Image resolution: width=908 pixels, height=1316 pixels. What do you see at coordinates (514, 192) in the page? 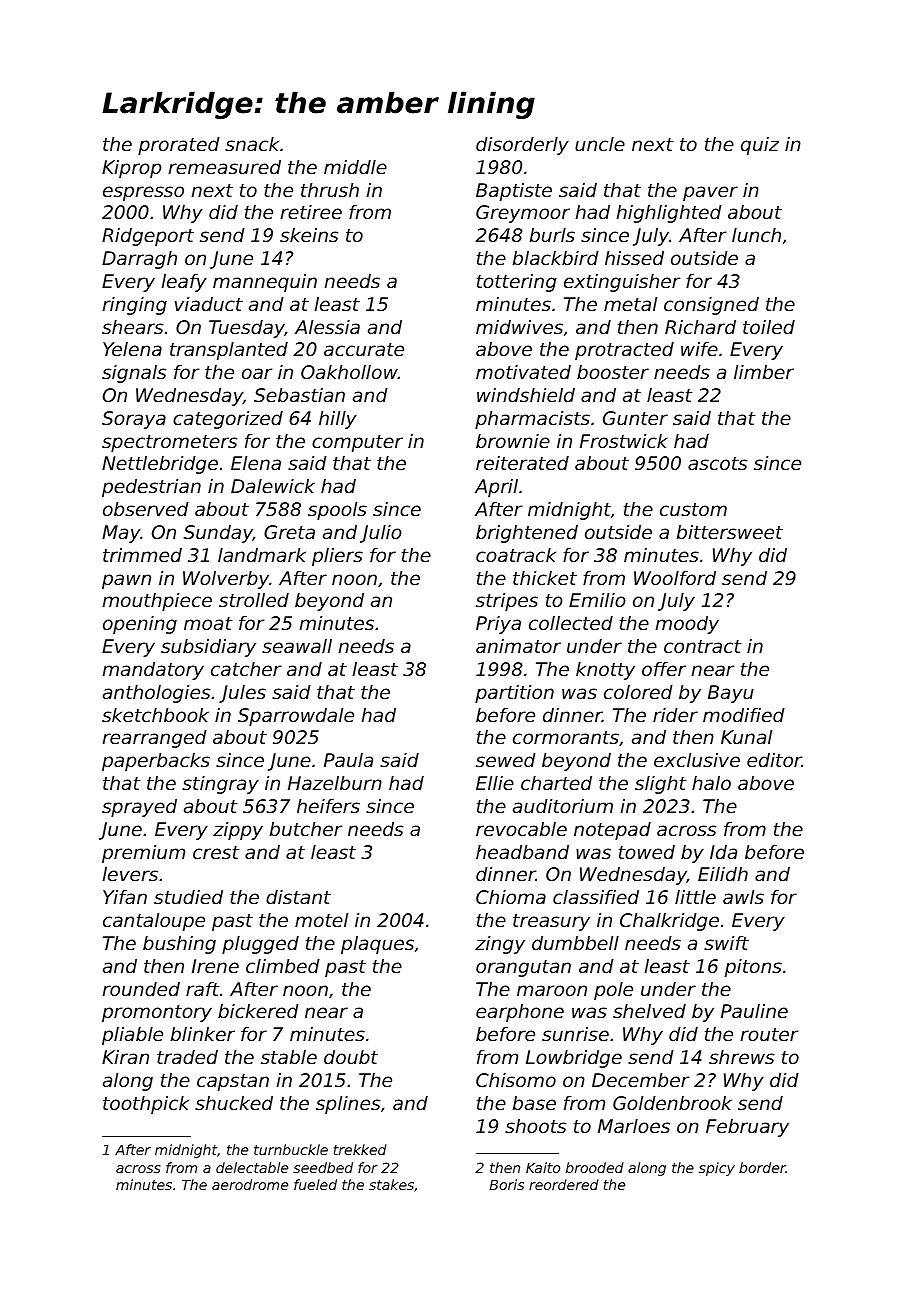
I see `Baptiste` at bounding box center [514, 192].
